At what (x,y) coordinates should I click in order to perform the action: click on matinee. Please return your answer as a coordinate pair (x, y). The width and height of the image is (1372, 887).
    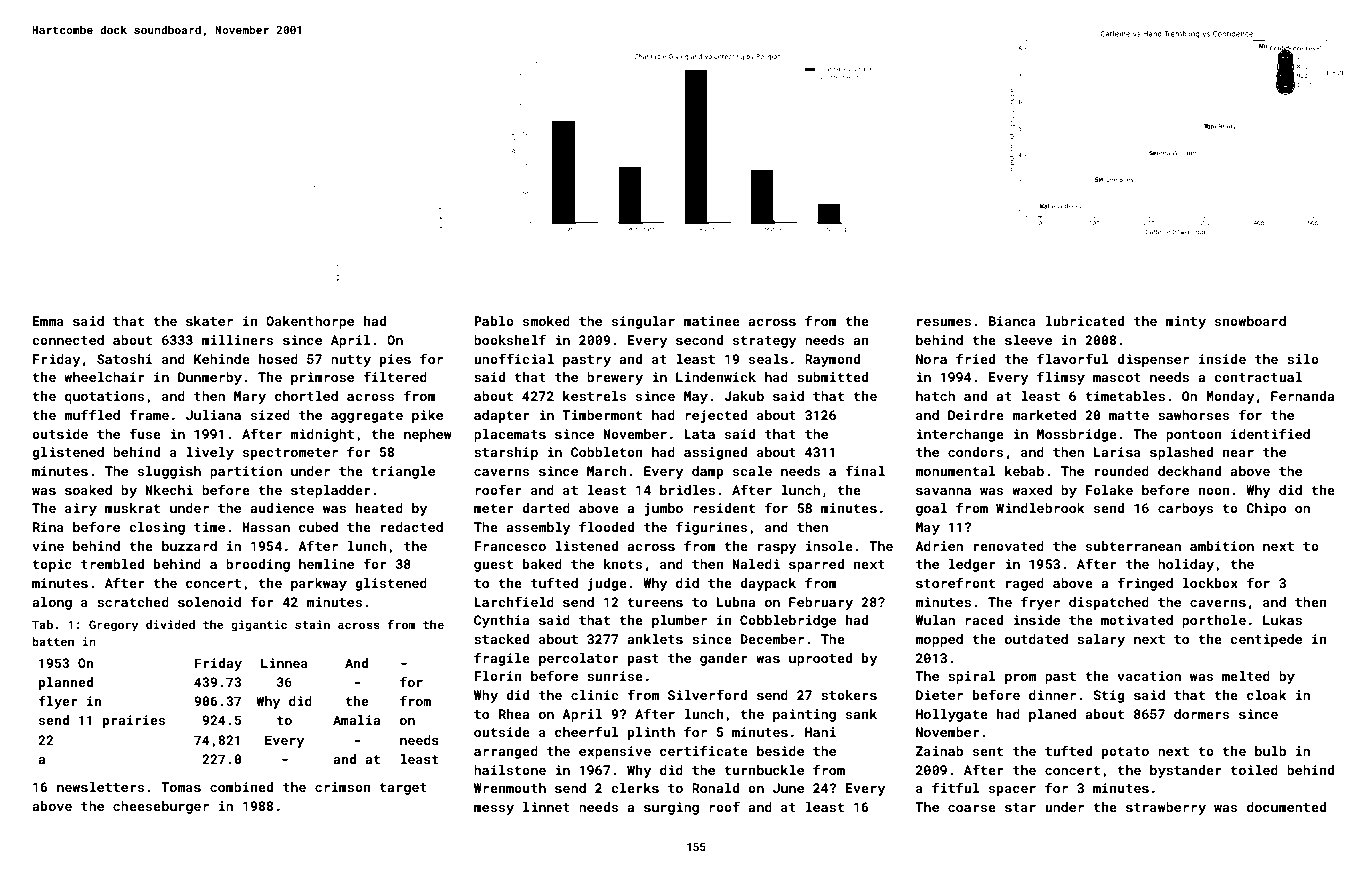
    Looking at the image, I should click on (712, 321).
